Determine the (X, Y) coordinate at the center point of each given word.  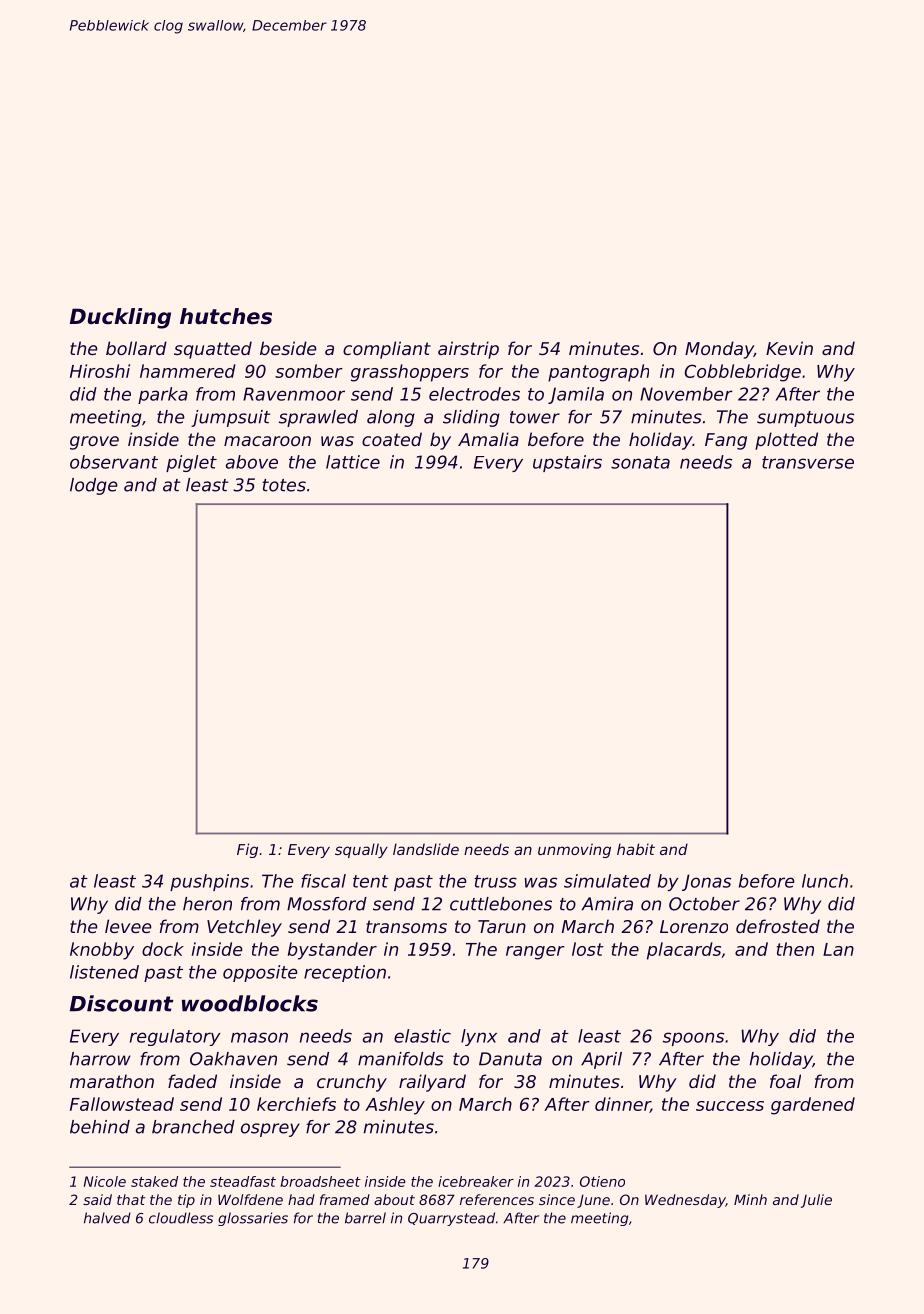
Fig (247, 850)
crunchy (352, 1083)
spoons (693, 1039)
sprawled (318, 418)
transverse (808, 462)
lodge (94, 486)
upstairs (567, 463)
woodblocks (250, 1003)
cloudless (181, 1218)
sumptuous (805, 419)
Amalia (488, 439)
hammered (188, 371)
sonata (640, 462)
